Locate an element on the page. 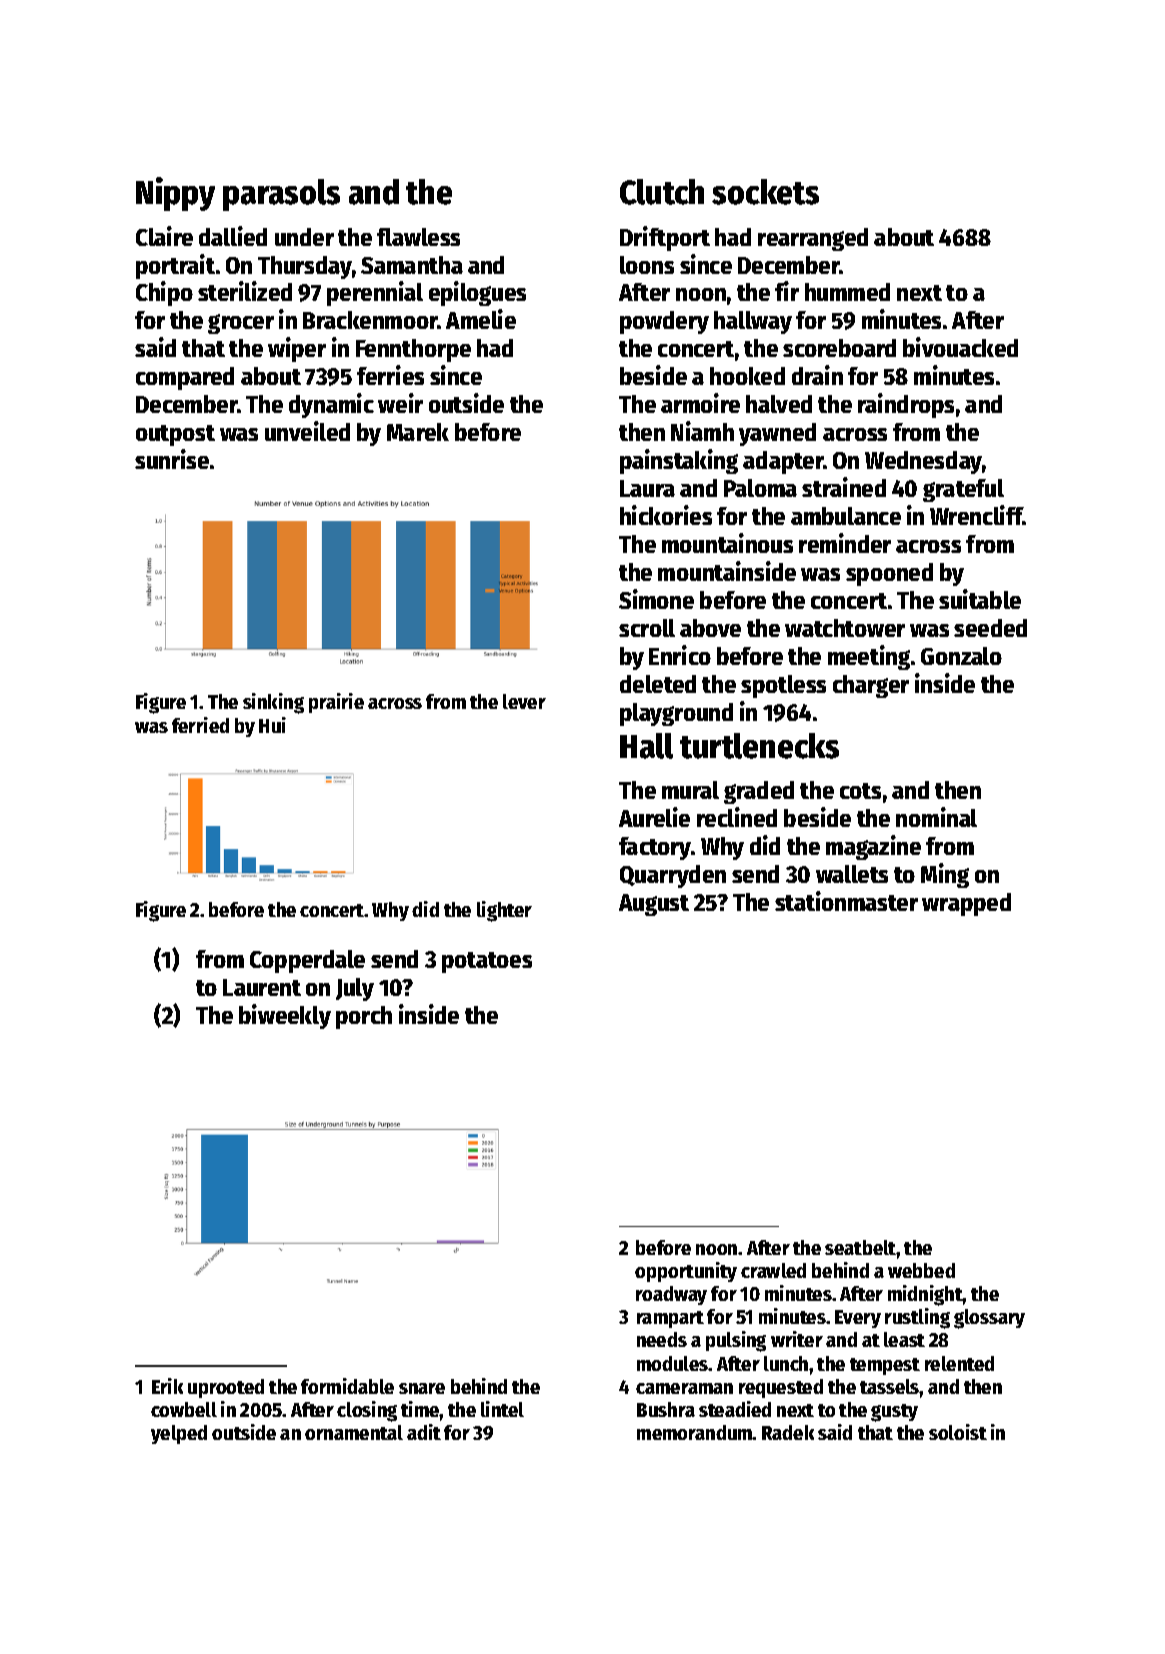  parasols is located at coordinates (281, 195).
